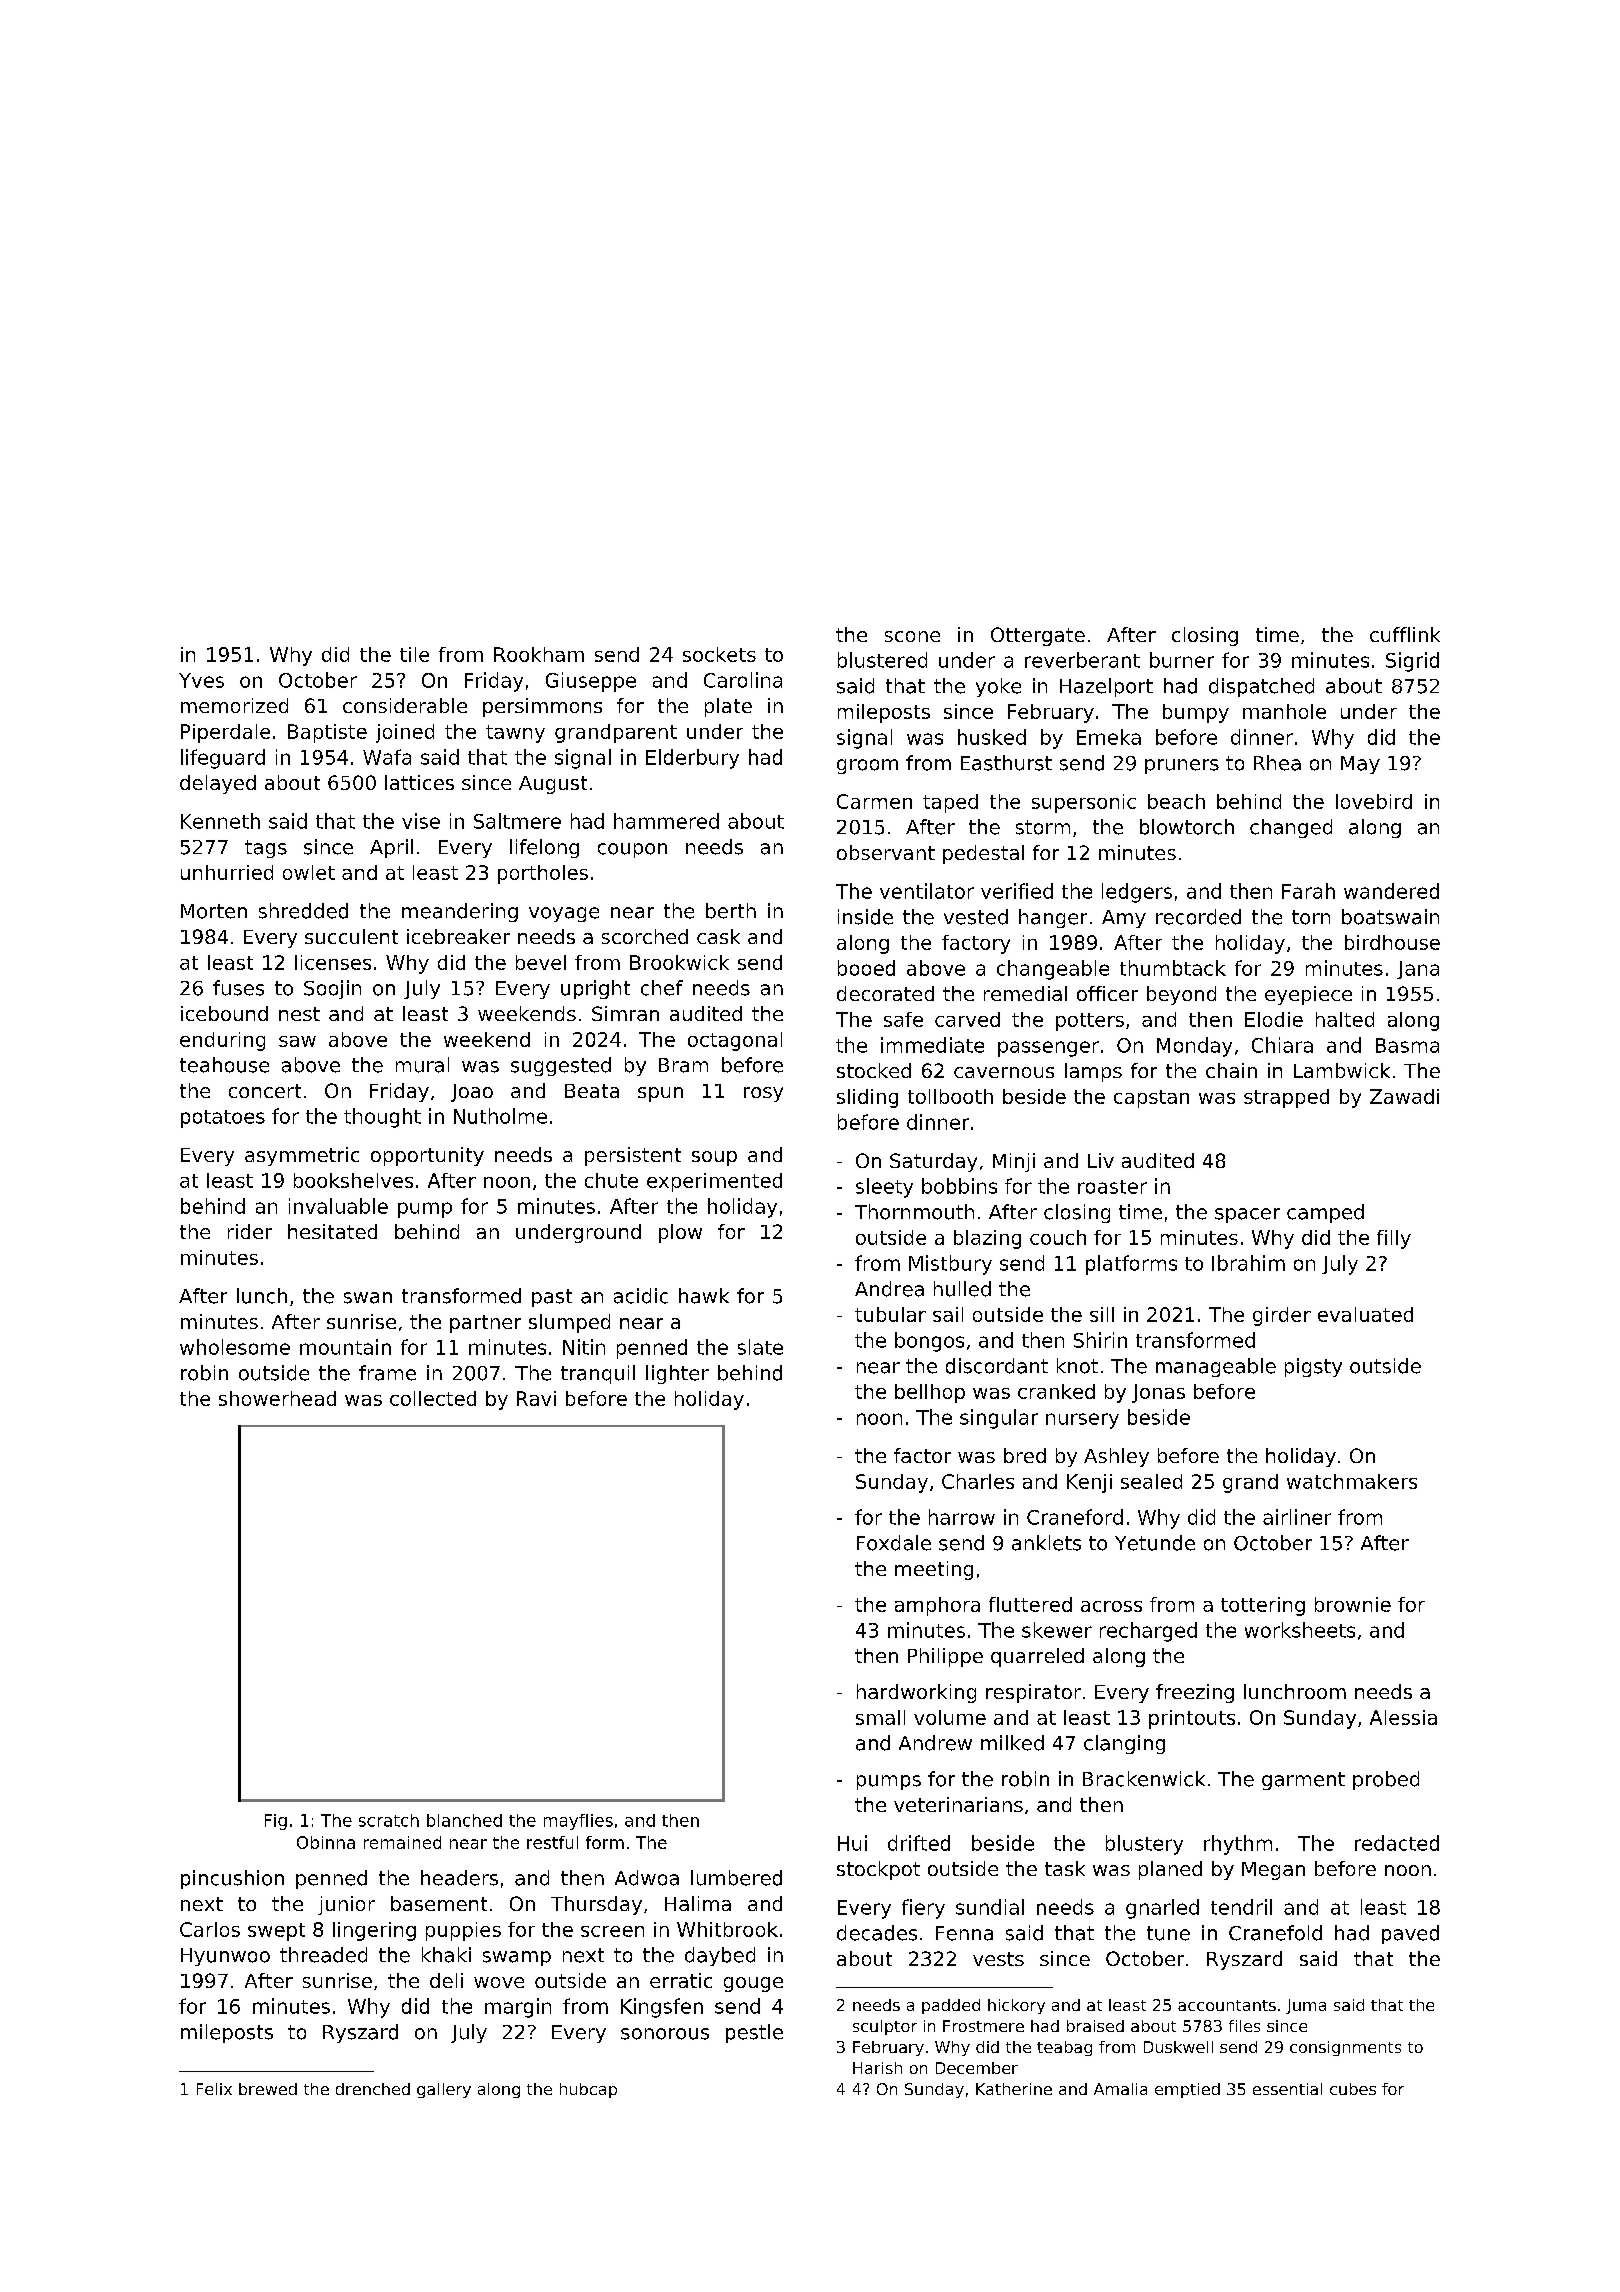 This image has height=2292, width=1620. Describe the element at coordinates (719, 654) in the image. I see `sockets` at that location.
